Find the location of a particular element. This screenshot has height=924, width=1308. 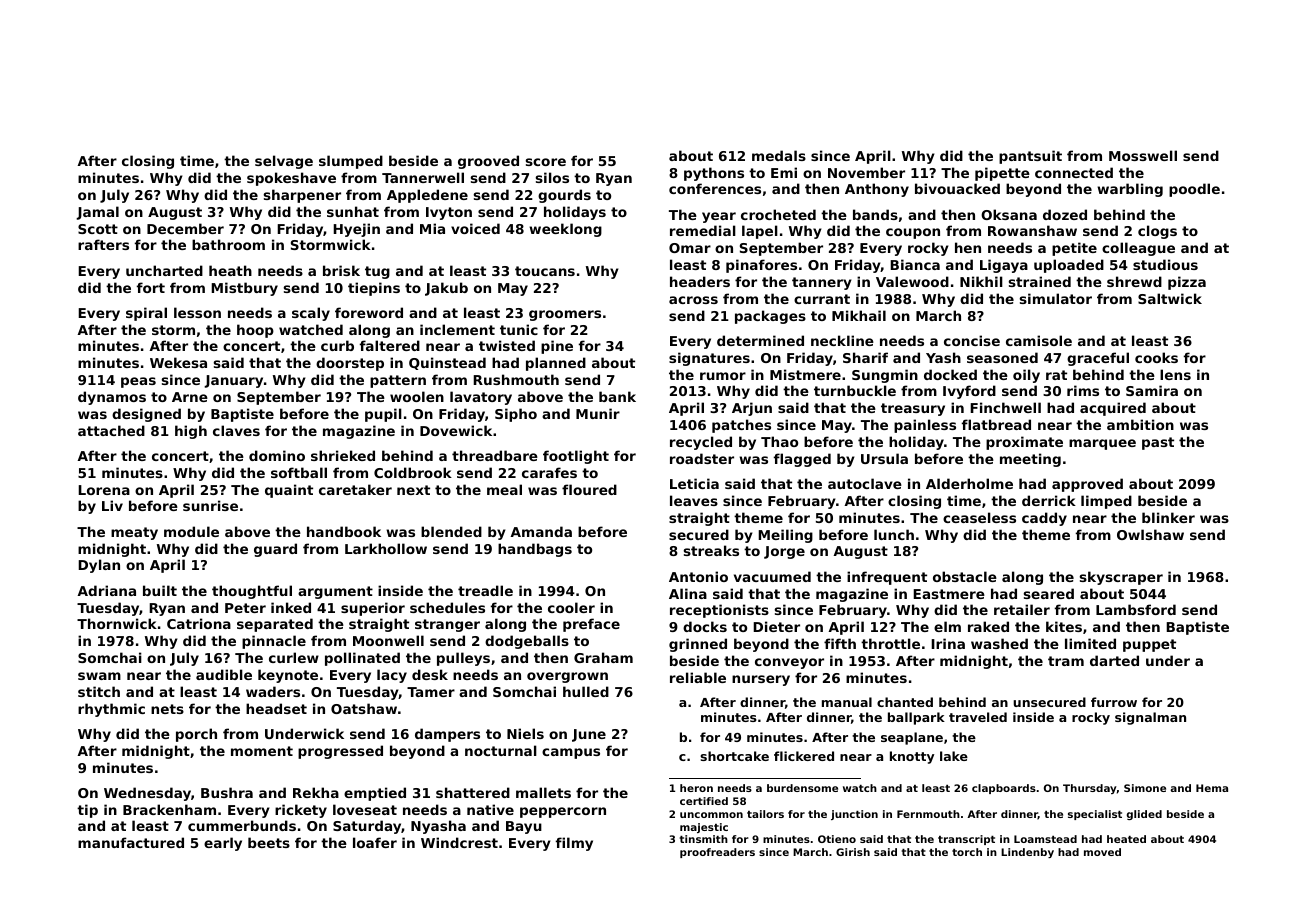

Mikhail is located at coordinates (859, 315).
